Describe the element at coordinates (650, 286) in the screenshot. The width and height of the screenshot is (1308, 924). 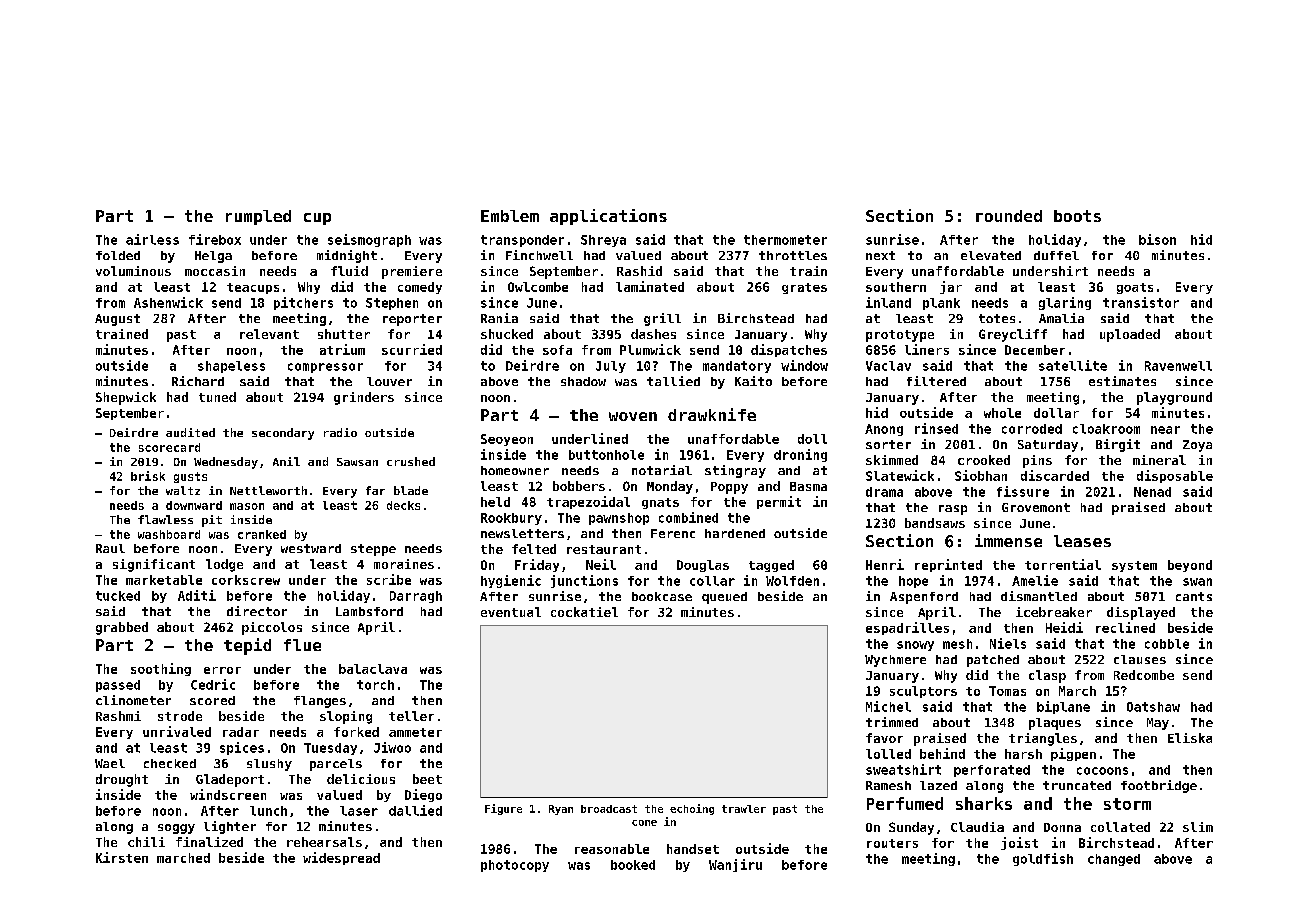
I see `laminated` at that location.
